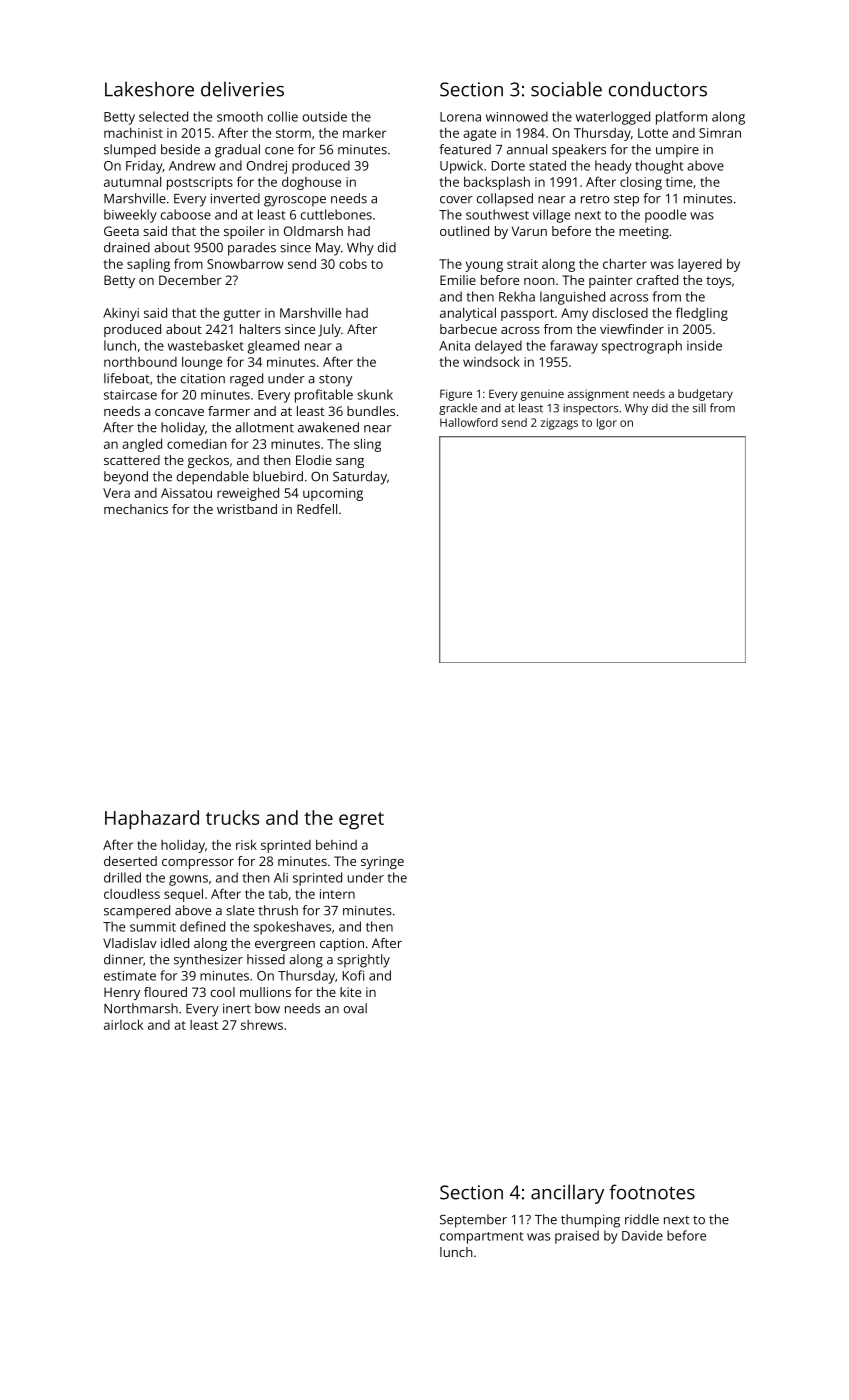 The image size is (849, 1400). What do you see at coordinates (559, 424) in the page?
I see `zigzags` at bounding box center [559, 424].
